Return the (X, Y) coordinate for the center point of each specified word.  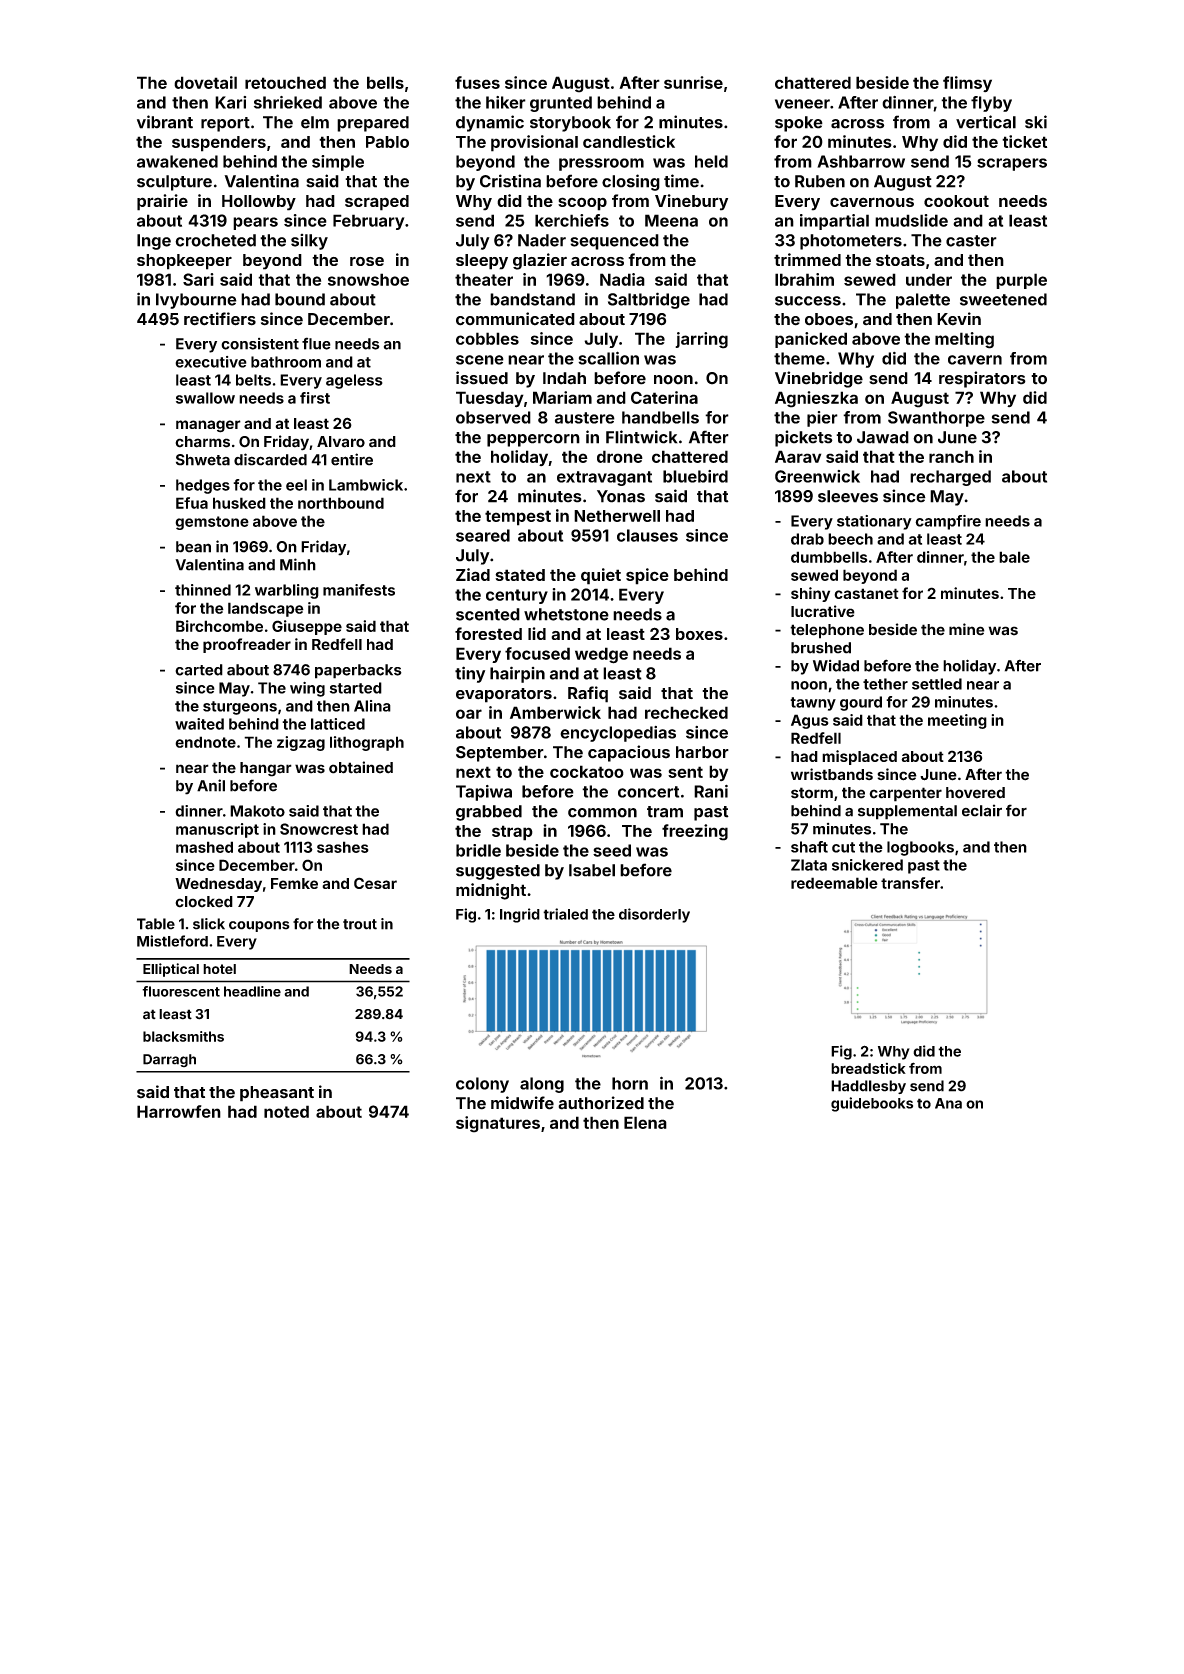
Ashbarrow (861, 161)
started (356, 688)
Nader (542, 240)
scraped (377, 203)
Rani (711, 791)
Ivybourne (196, 301)
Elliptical (171, 970)
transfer (910, 883)
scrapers (1012, 164)
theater (484, 279)
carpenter (906, 794)
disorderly (654, 915)
